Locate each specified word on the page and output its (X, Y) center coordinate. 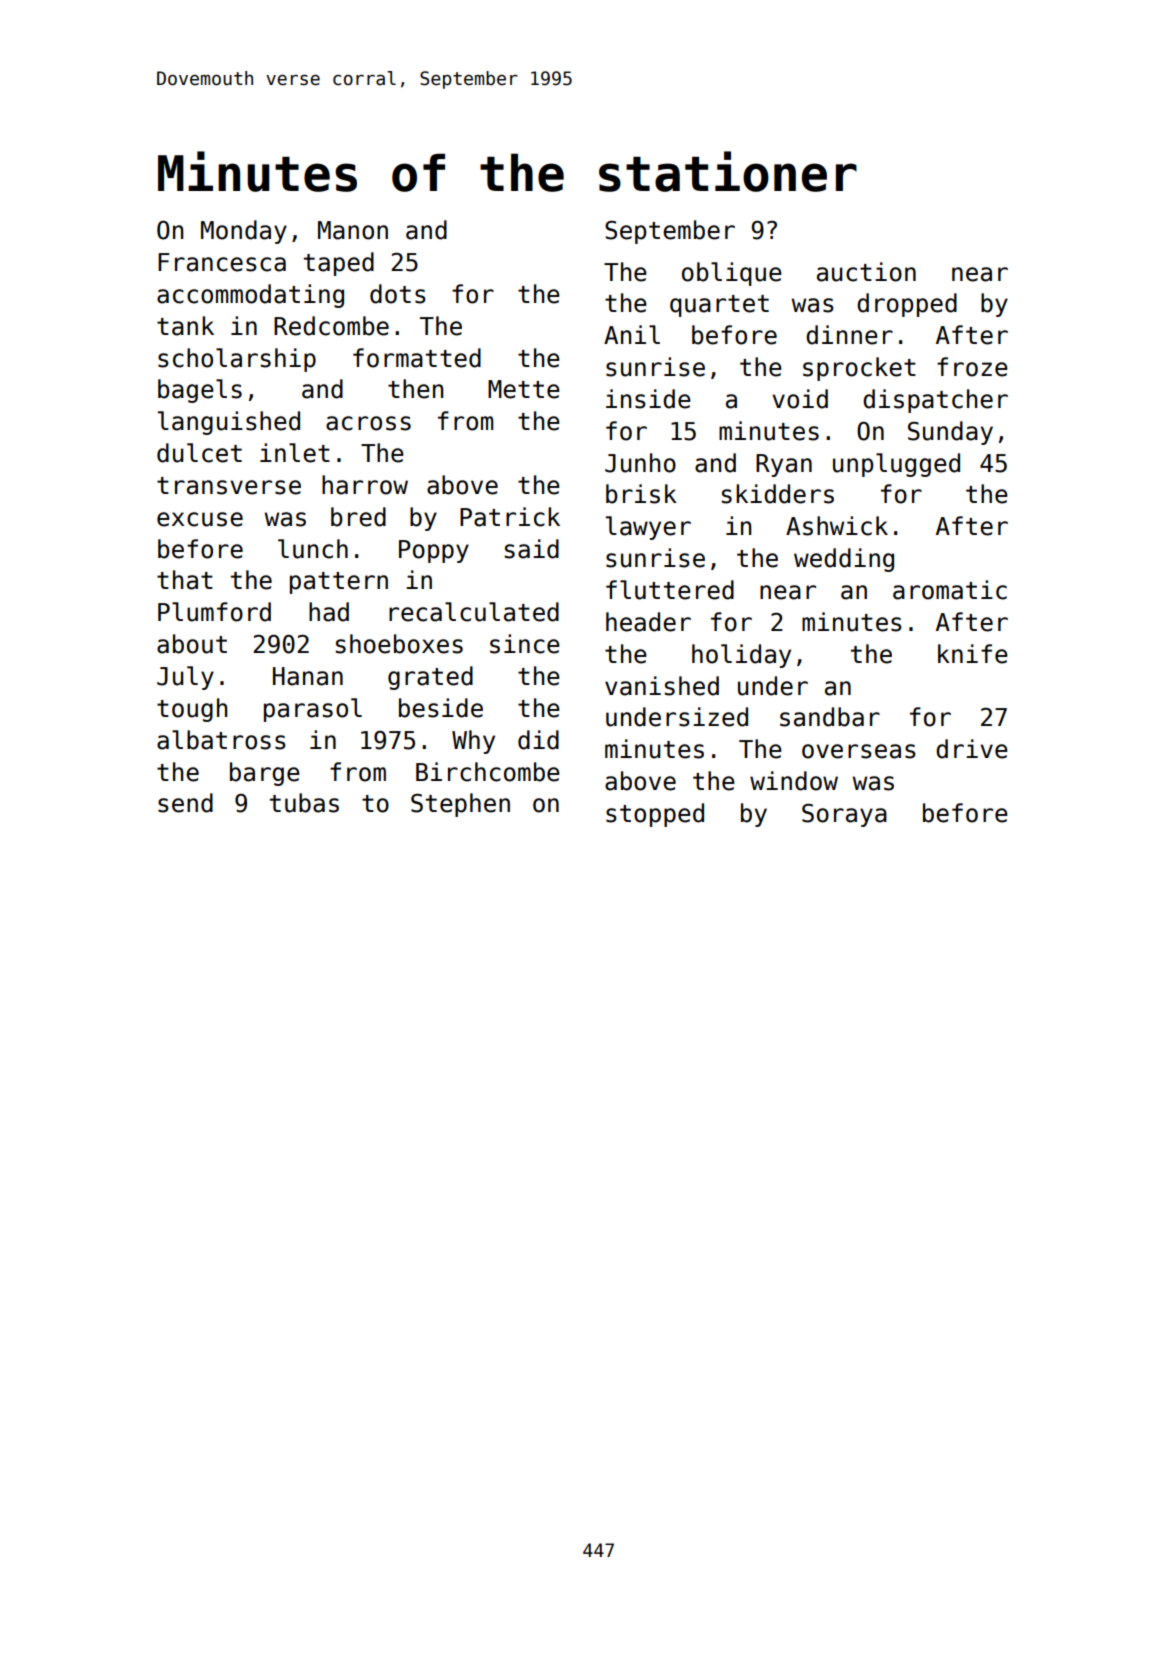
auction (866, 272)
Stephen (460, 805)
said (532, 549)
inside (648, 399)
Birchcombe (488, 772)
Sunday (950, 433)
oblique (732, 274)
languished (229, 423)
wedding (844, 560)
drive (972, 749)
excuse (200, 519)
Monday (244, 232)
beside (441, 708)
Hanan (308, 676)
